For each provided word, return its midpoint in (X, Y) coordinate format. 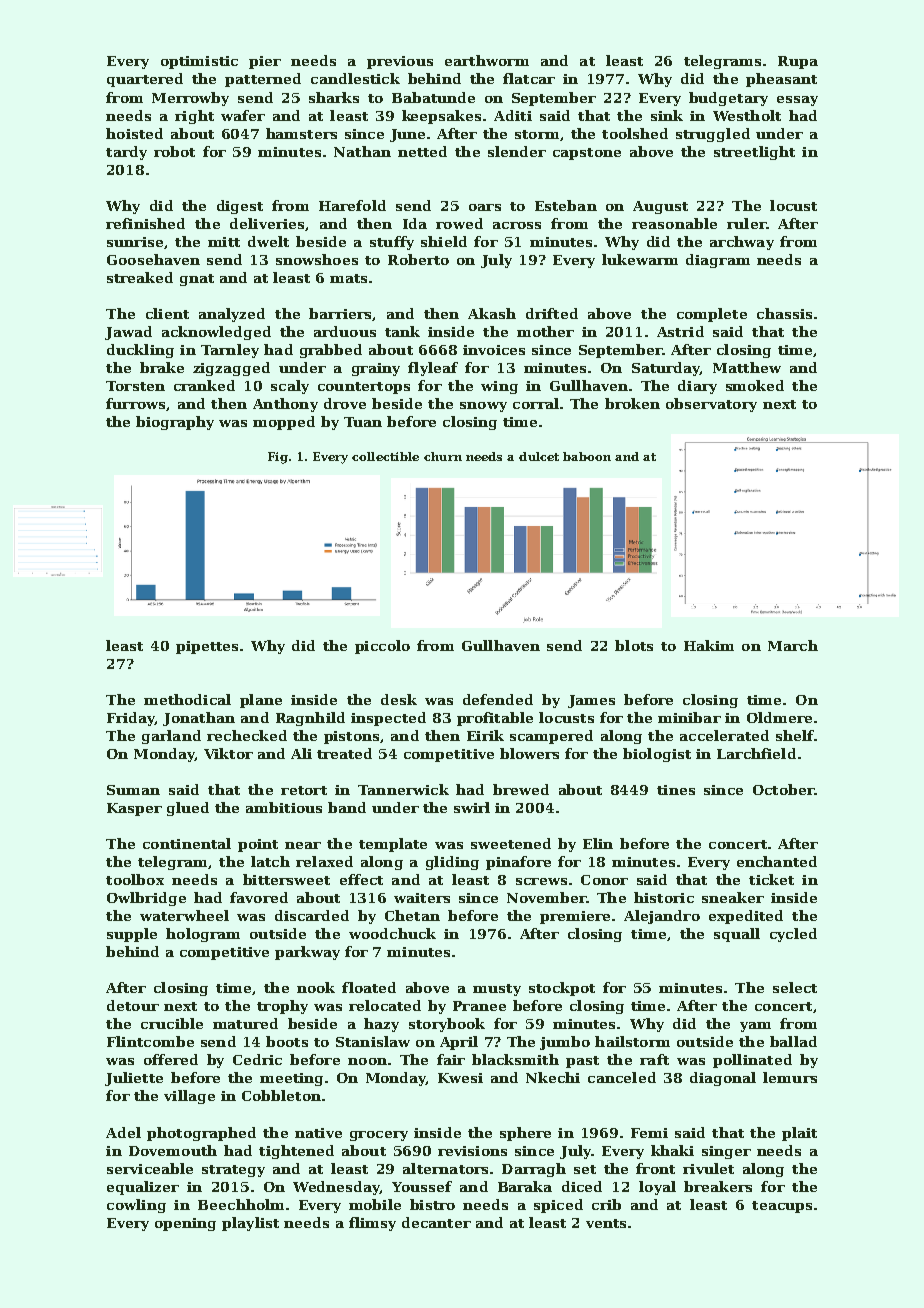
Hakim (709, 645)
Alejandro (662, 917)
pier (265, 62)
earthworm (487, 60)
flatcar (529, 78)
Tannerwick (403, 789)
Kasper (134, 809)
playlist (250, 1224)
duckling (140, 351)
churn (443, 456)
